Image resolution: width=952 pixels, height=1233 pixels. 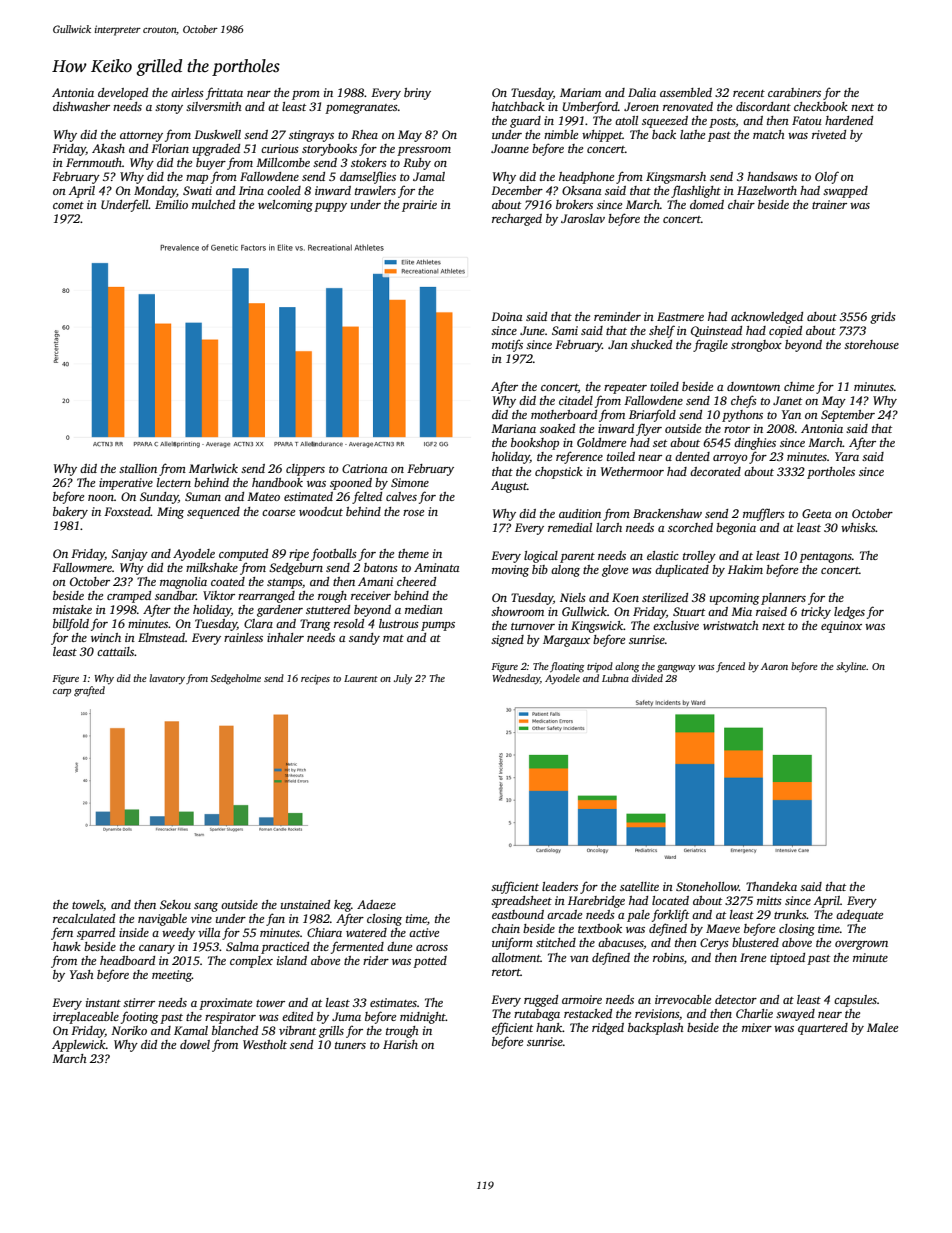 What do you see at coordinates (767, 318) in the page?
I see `acknowledged` at bounding box center [767, 318].
